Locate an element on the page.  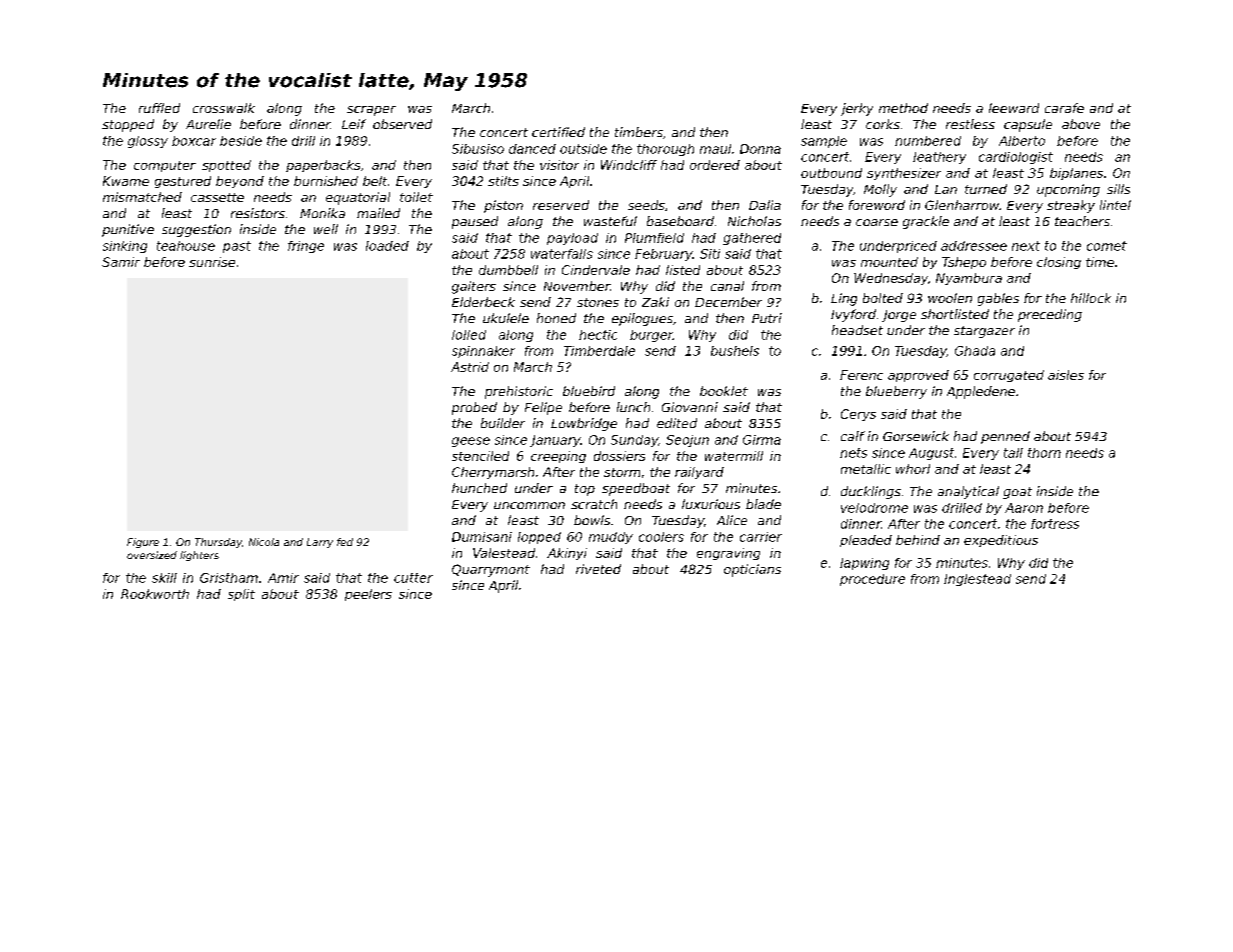
Elderbeck is located at coordinates (483, 302).
